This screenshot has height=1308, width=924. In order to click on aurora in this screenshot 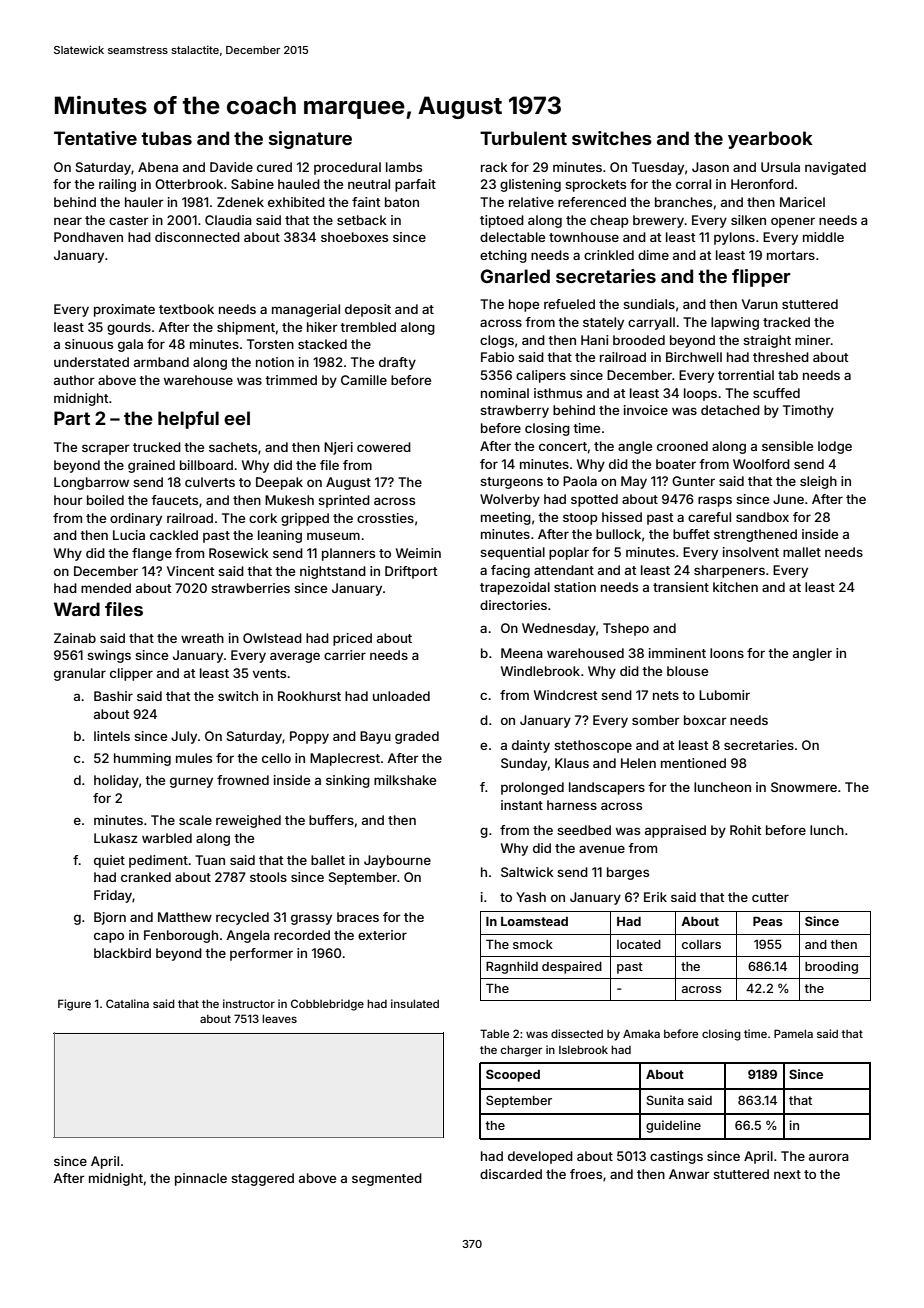, I will do `click(829, 1157)`.
